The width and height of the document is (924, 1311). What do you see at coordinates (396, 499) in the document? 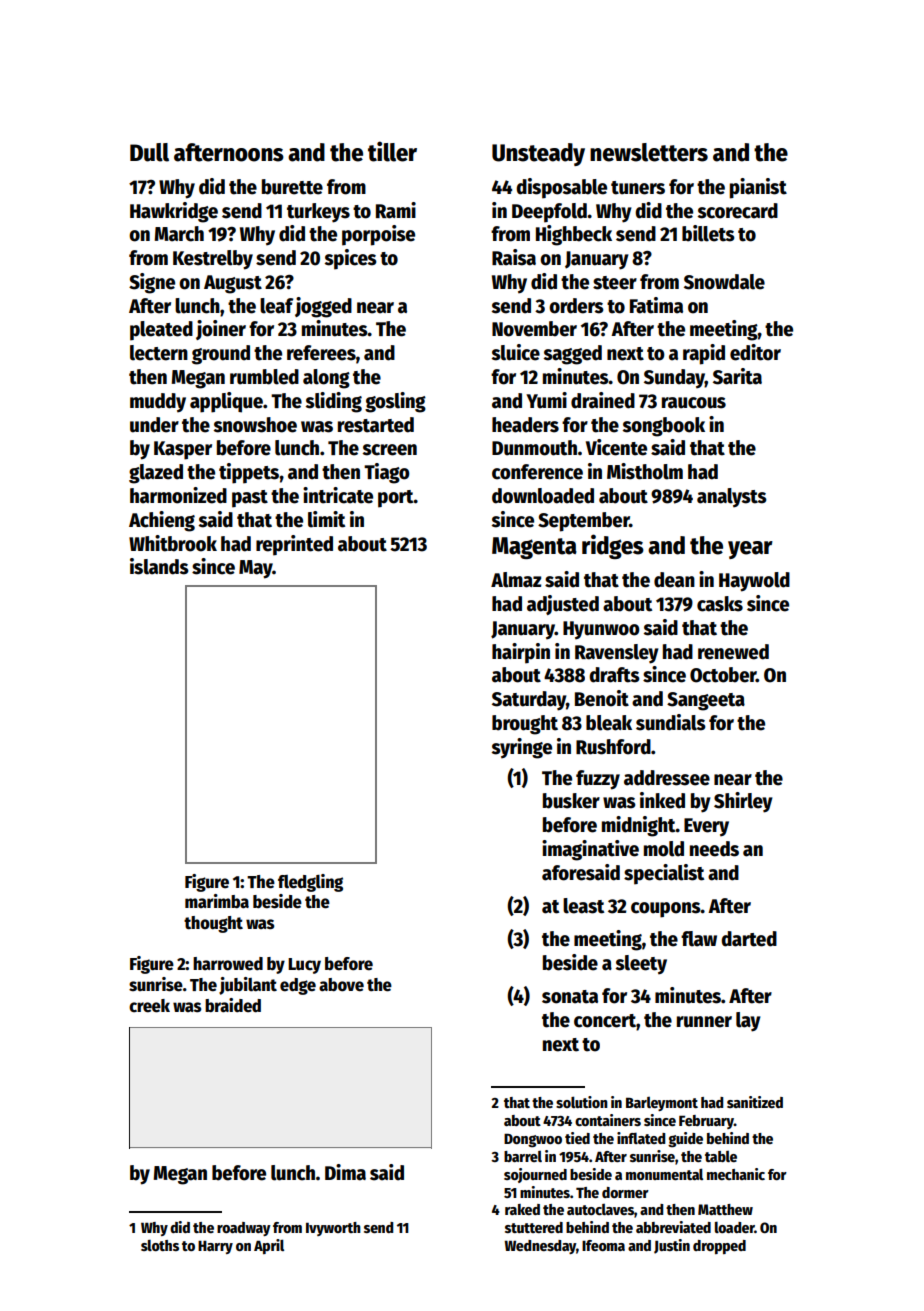
I see `port` at bounding box center [396, 499].
